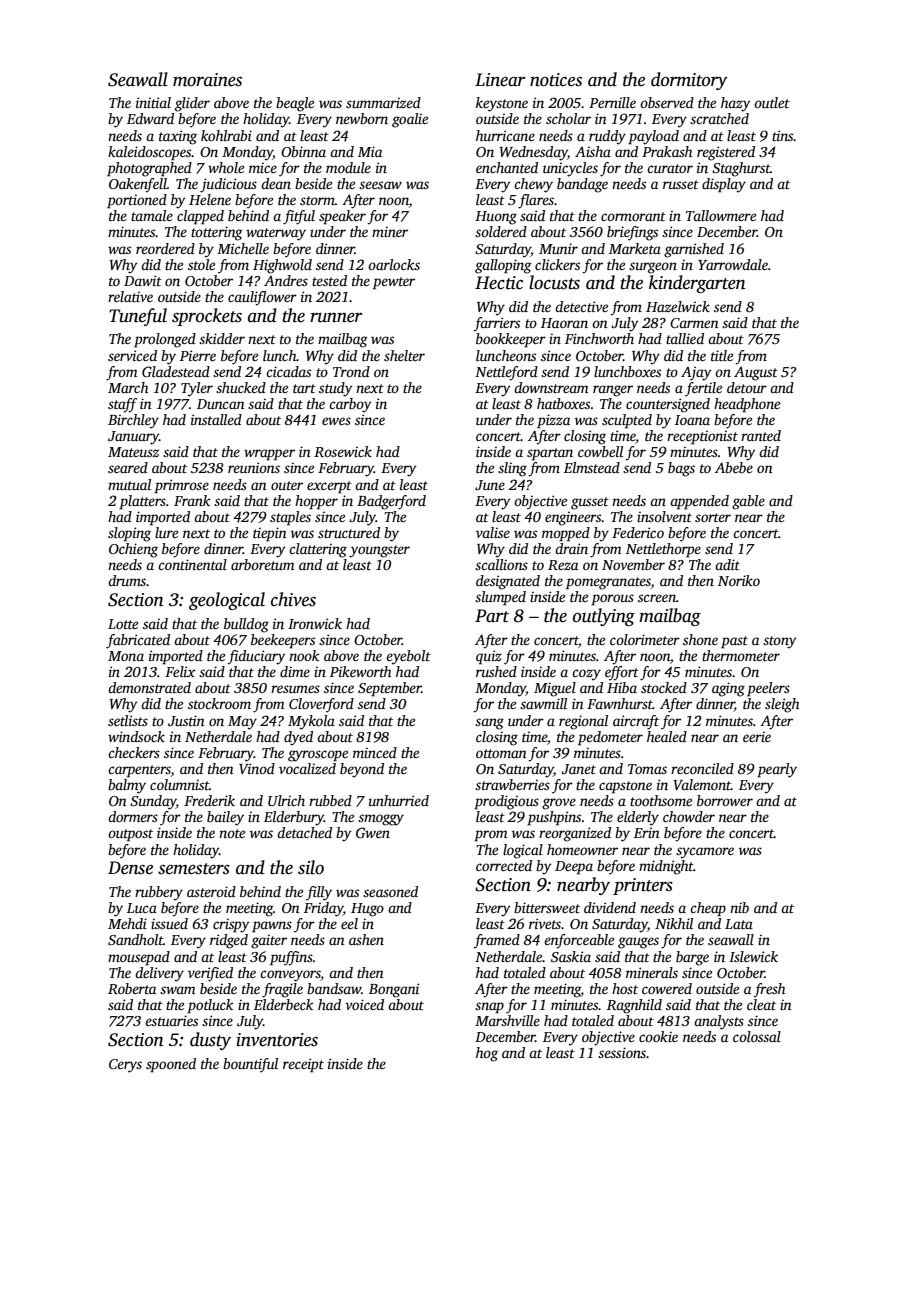 Image resolution: width=908 pixels, height=1316 pixels. What do you see at coordinates (408, 657) in the screenshot?
I see `eyebolt` at bounding box center [408, 657].
